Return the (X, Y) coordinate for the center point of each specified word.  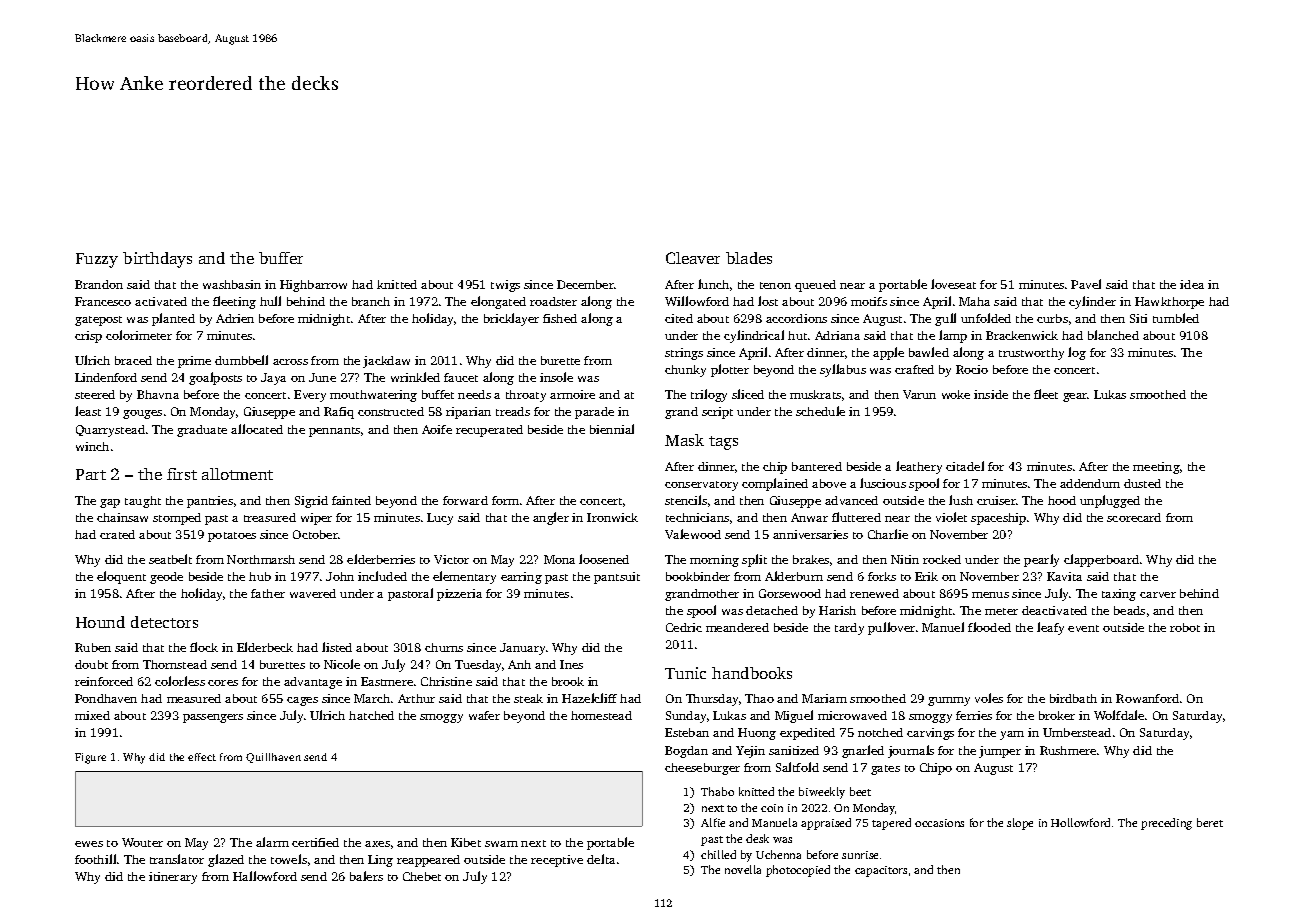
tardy (849, 629)
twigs (505, 286)
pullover (891, 628)
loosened (604, 559)
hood (1062, 500)
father (268, 593)
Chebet (422, 876)
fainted (351, 500)
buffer (281, 258)
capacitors (881, 871)
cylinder (1092, 302)
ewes (89, 844)
